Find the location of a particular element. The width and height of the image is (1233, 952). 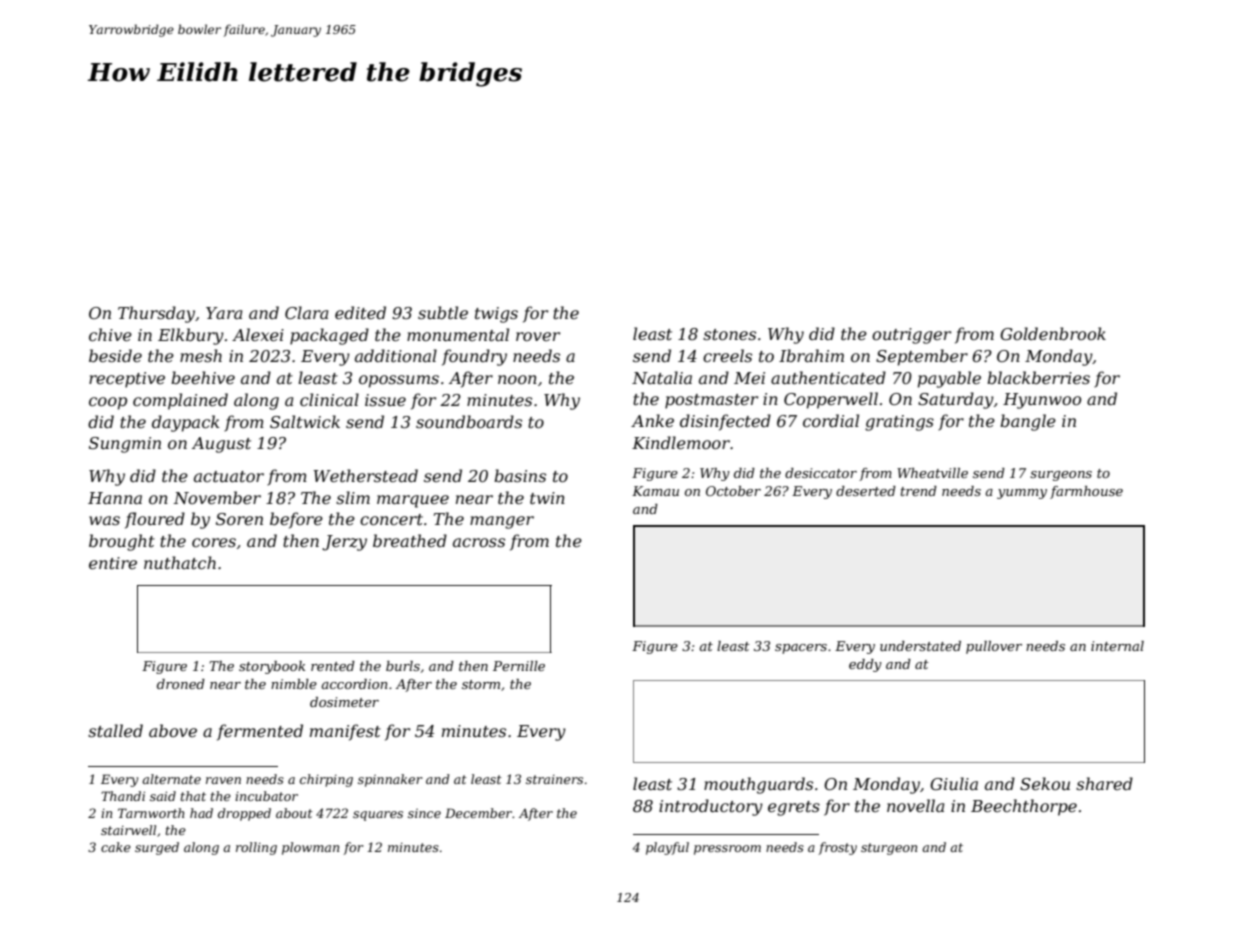

cake is located at coordinates (116, 847).
